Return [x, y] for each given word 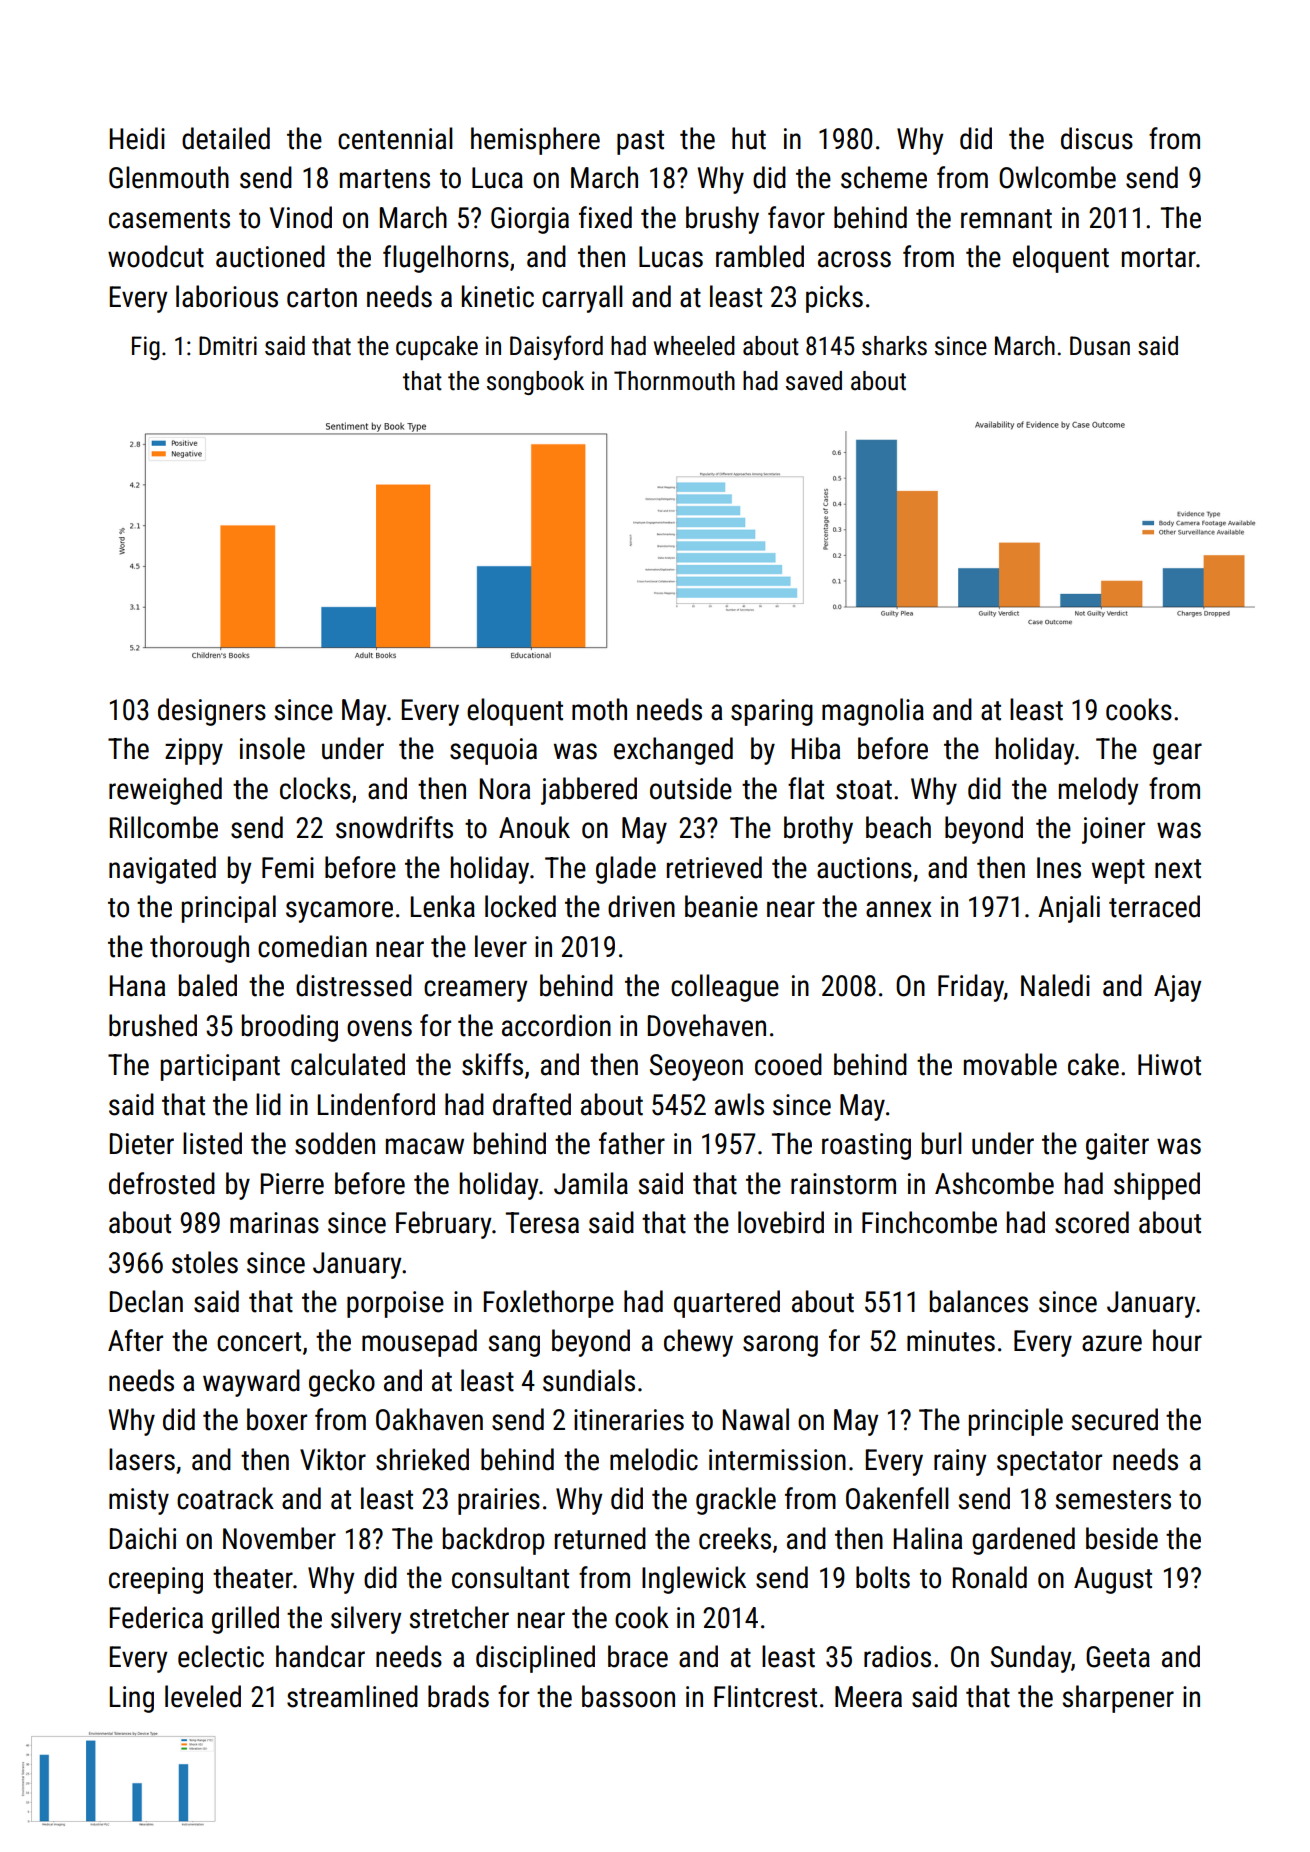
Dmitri [228, 346]
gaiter [1117, 1146]
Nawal [756, 1419]
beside [1122, 1538]
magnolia [873, 712]
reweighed [165, 791]
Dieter [142, 1144]
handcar [320, 1656]
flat [806, 788]
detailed [226, 138]
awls [739, 1104]
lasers [142, 1459]
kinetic [498, 296]
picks [834, 299]
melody [1098, 791]
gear [1177, 754]
